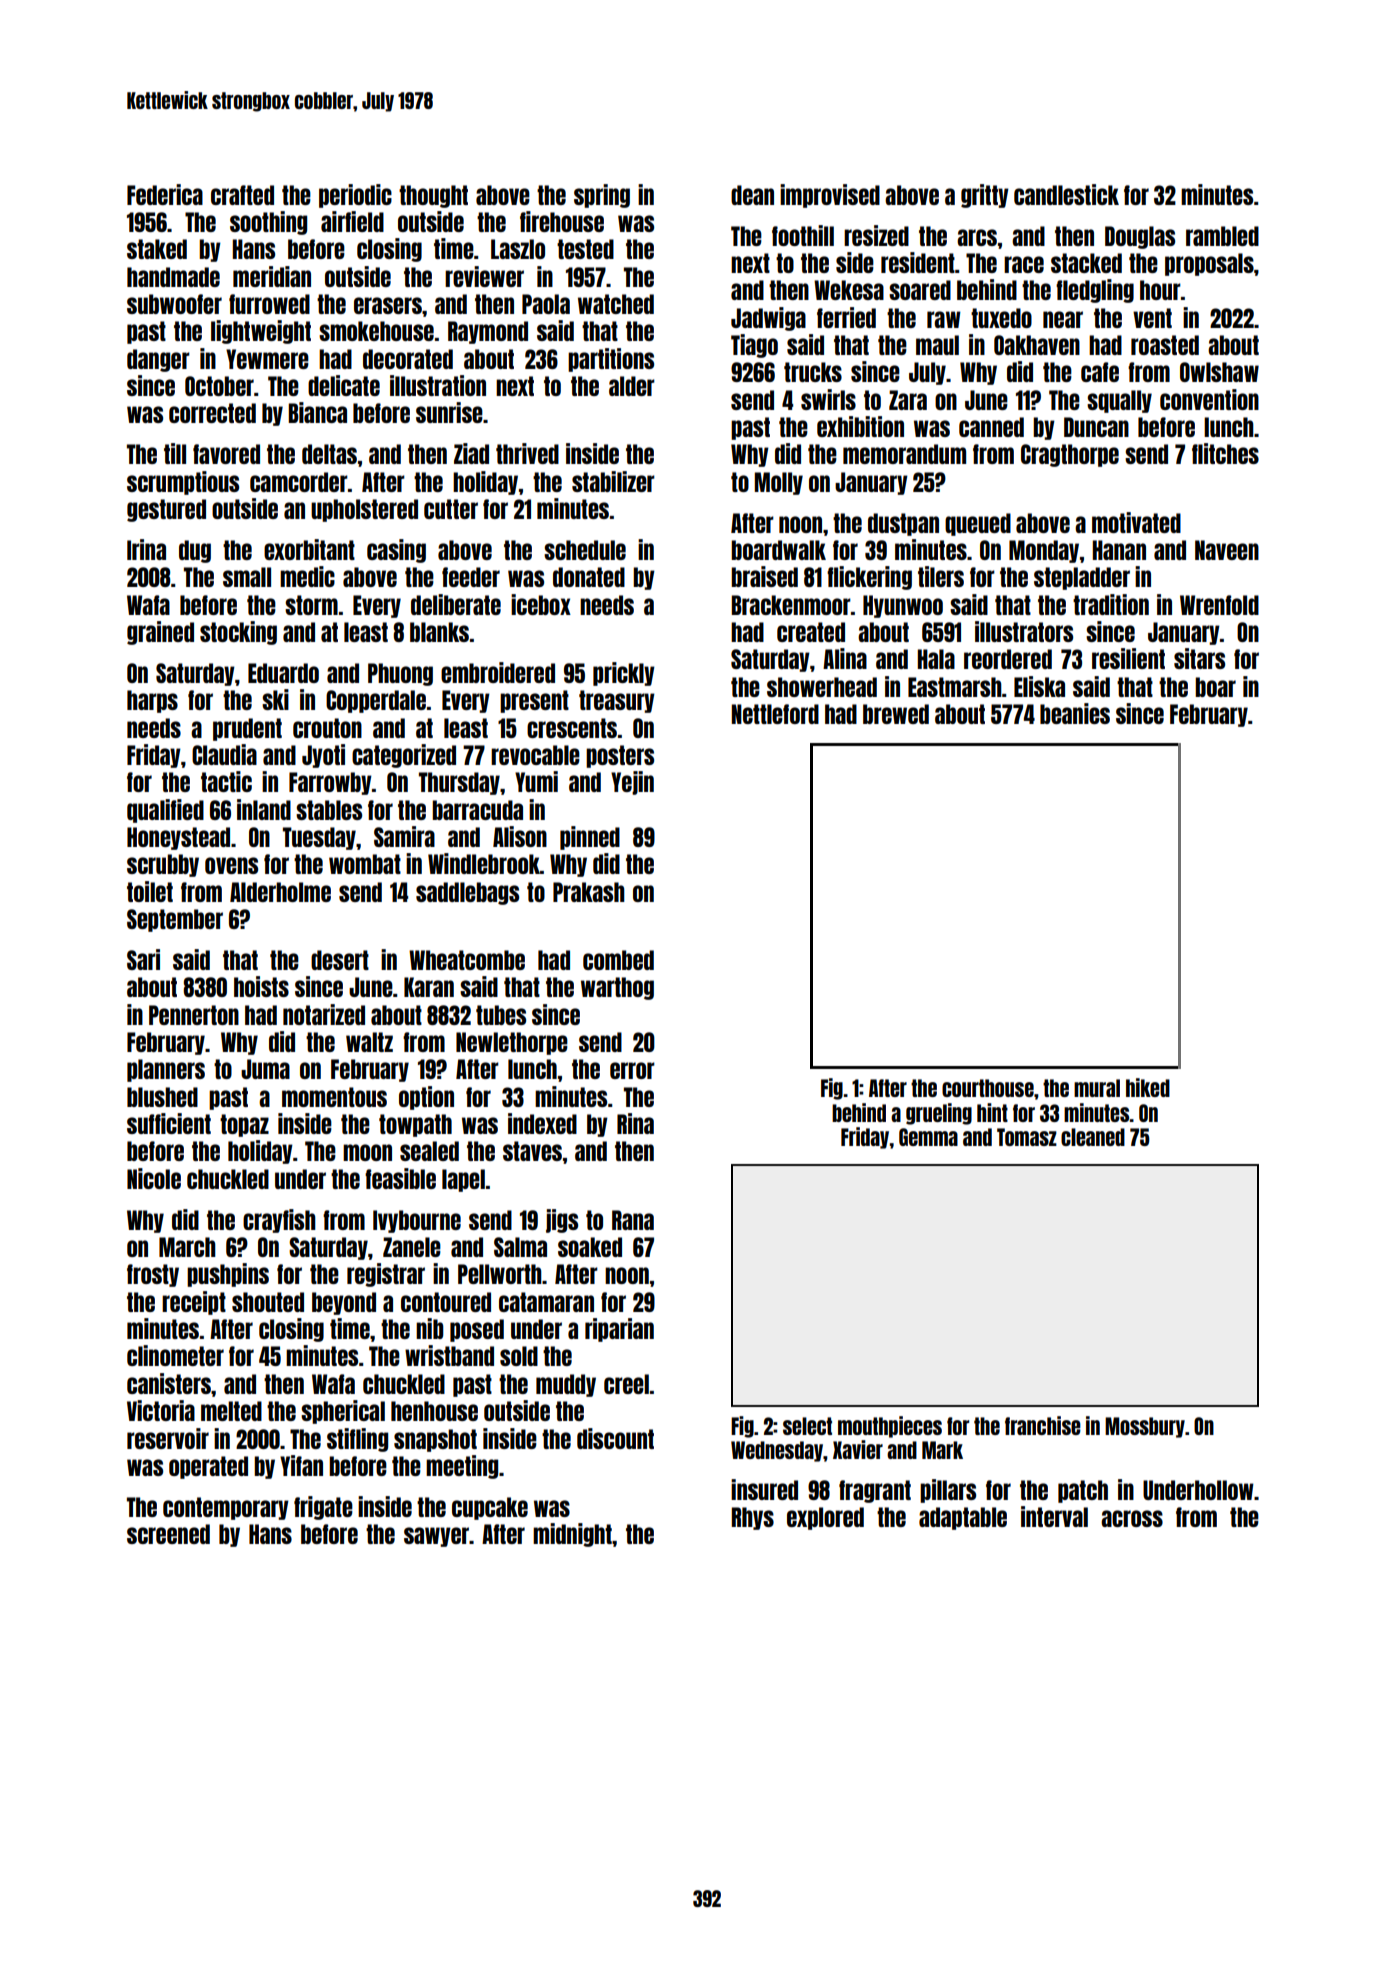 The image size is (1386, 1969). What do you see at coordinates (620, 756) in the document?
I see `posters` at bounding box center [620, 756].
